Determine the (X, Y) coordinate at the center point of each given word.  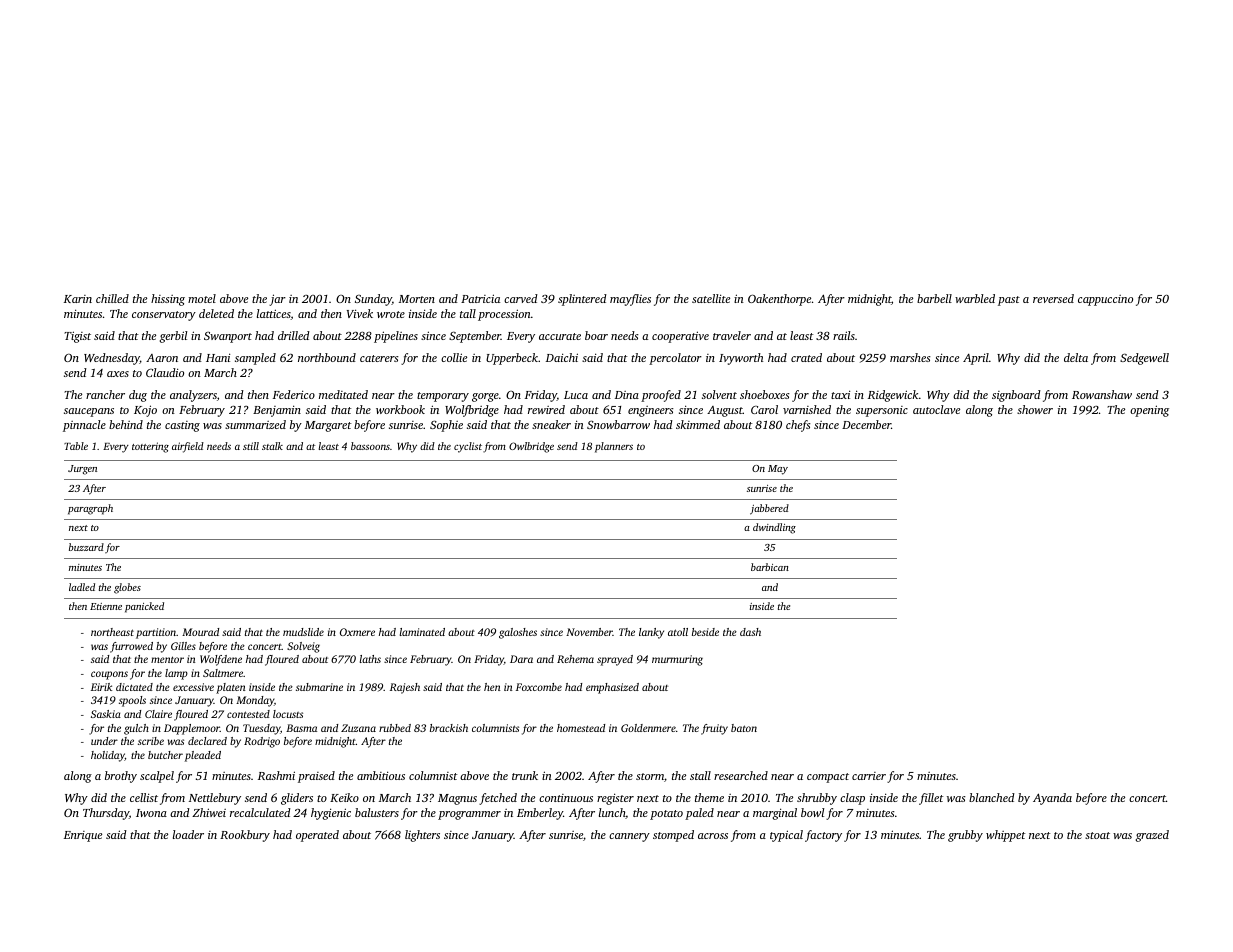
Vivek (360, 313)
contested (248, 714)
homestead (581, 728)
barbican (770, 567)
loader (188, 834)
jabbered (769, 509)
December (866, 424)
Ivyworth (741, 359)
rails (844, 335)
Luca (576, 395)
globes (127, 588)
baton (744, 728)
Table (76, 446)
